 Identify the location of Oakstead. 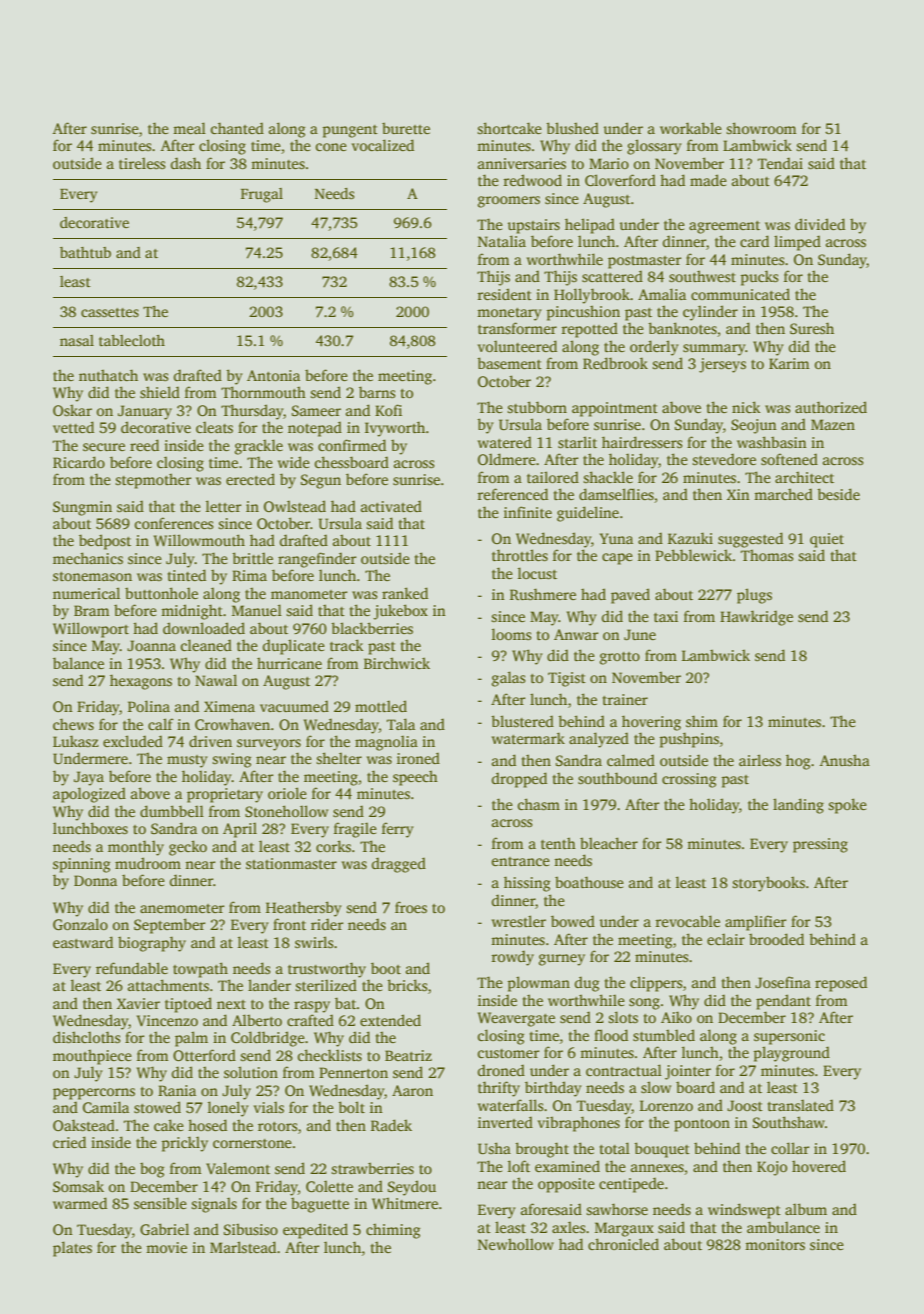
(84, 1125).
